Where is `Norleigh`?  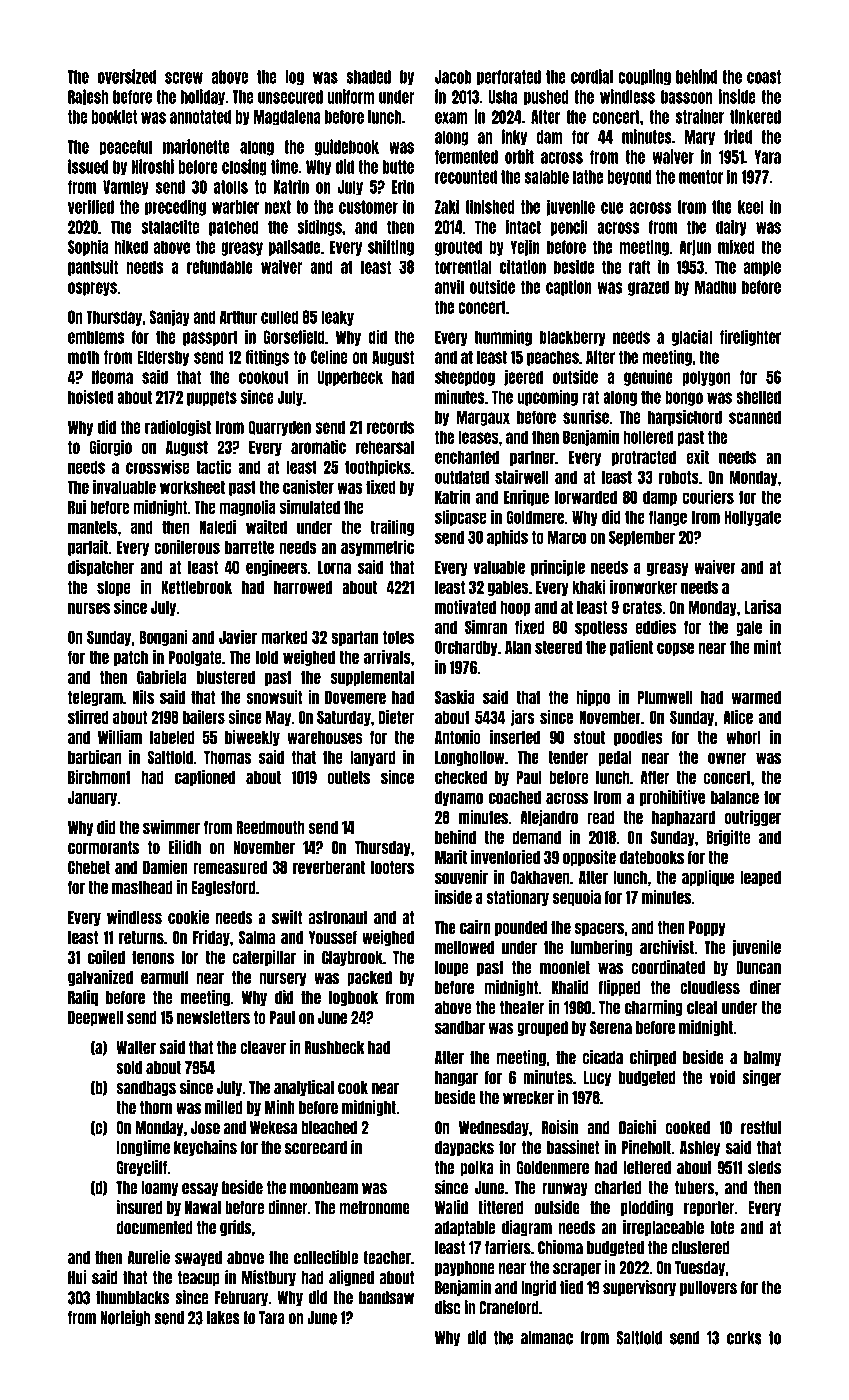
Norleigh is located at coordinates (125, 1318).
